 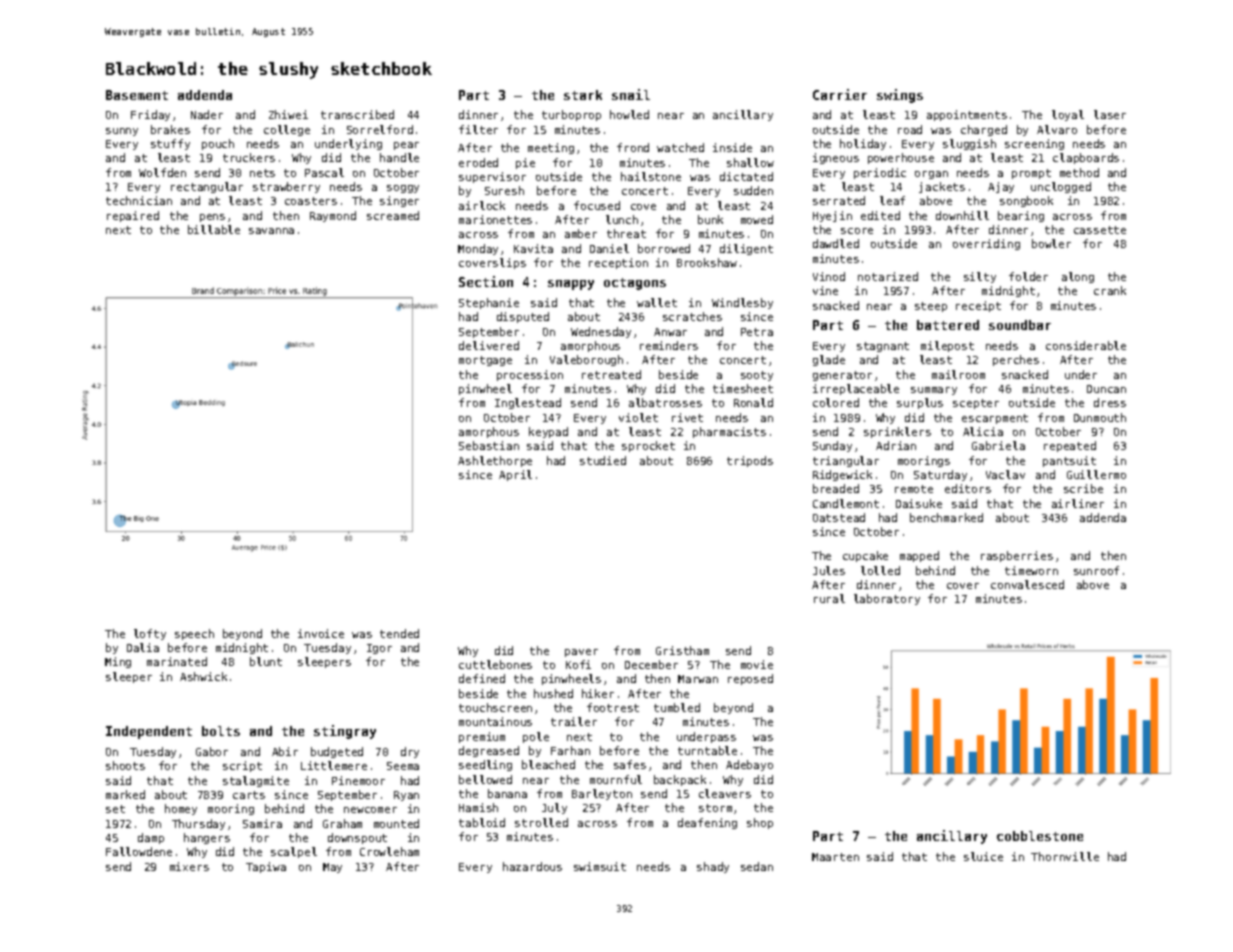 I want to click on screening, so click(x=1034, y=144).
